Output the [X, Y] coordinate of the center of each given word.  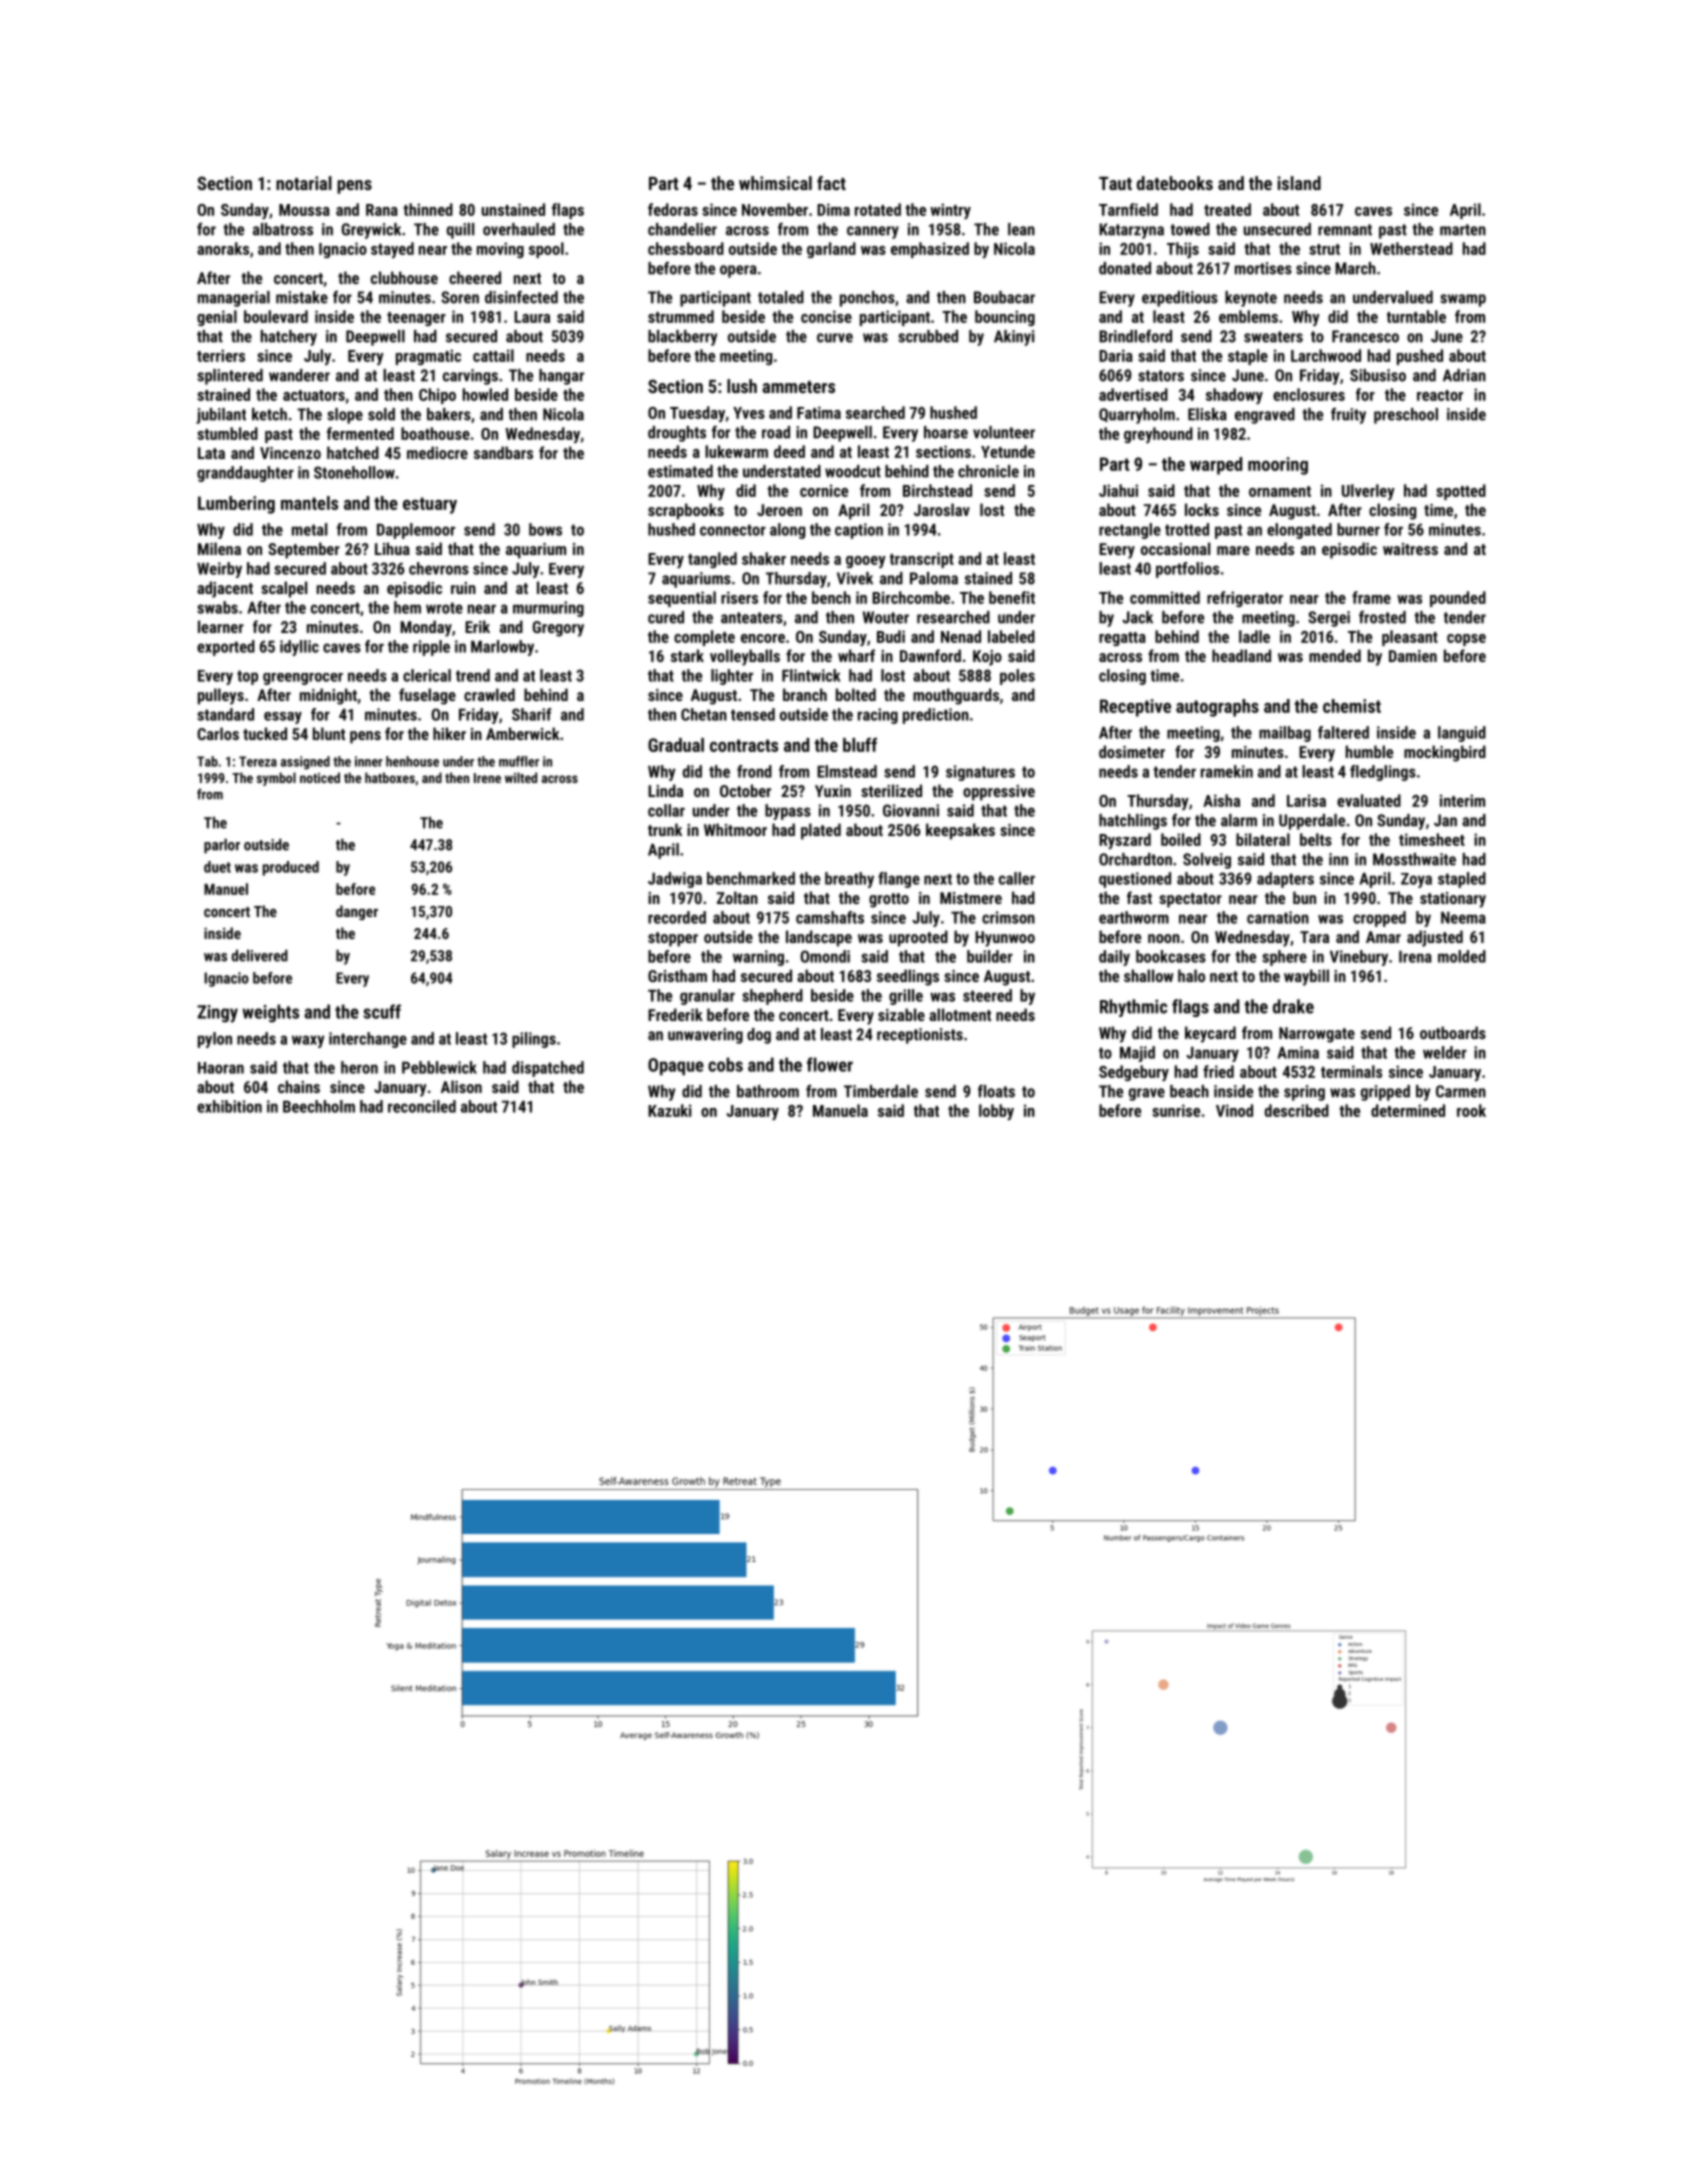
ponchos [867, 299]
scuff [382, 1011]
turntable [1416, 316]
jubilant [221, 416]
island [1299, 183]
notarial [304, 183]
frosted [1382, 617]
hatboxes [390, 777]
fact [831, 183]
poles [1017, 677]
